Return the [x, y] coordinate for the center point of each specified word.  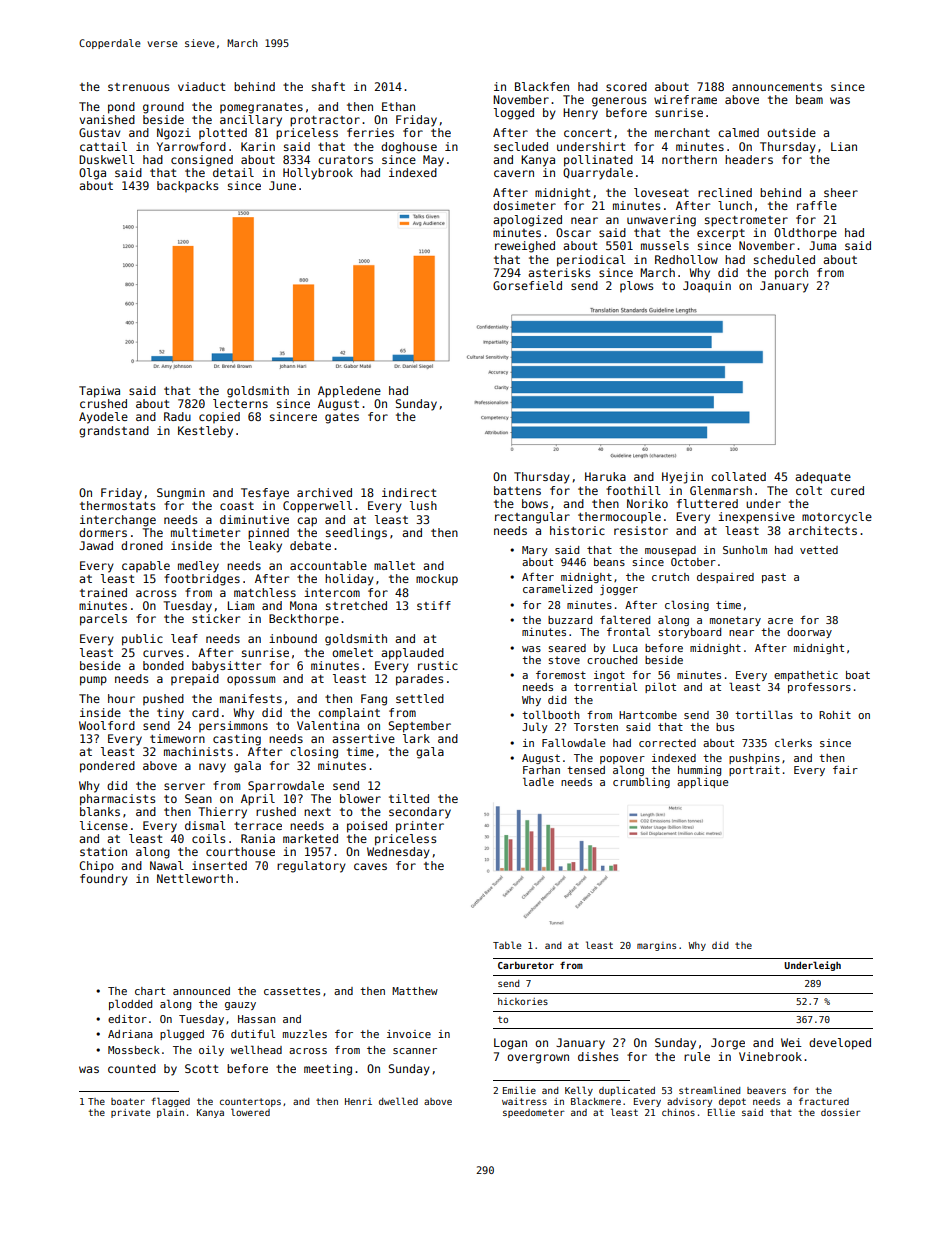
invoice [409, 1034]
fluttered [707, 503]
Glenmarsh [721, 490]
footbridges [202, 580]
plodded [130, 1004]
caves [370, 866]
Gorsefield [527, 285]
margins [656, 946]
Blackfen [542, 86]
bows [535, 503]
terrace [258, 826]
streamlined [709, 1090]
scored [626, 86]
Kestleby [205, 432]
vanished [107, 119]
